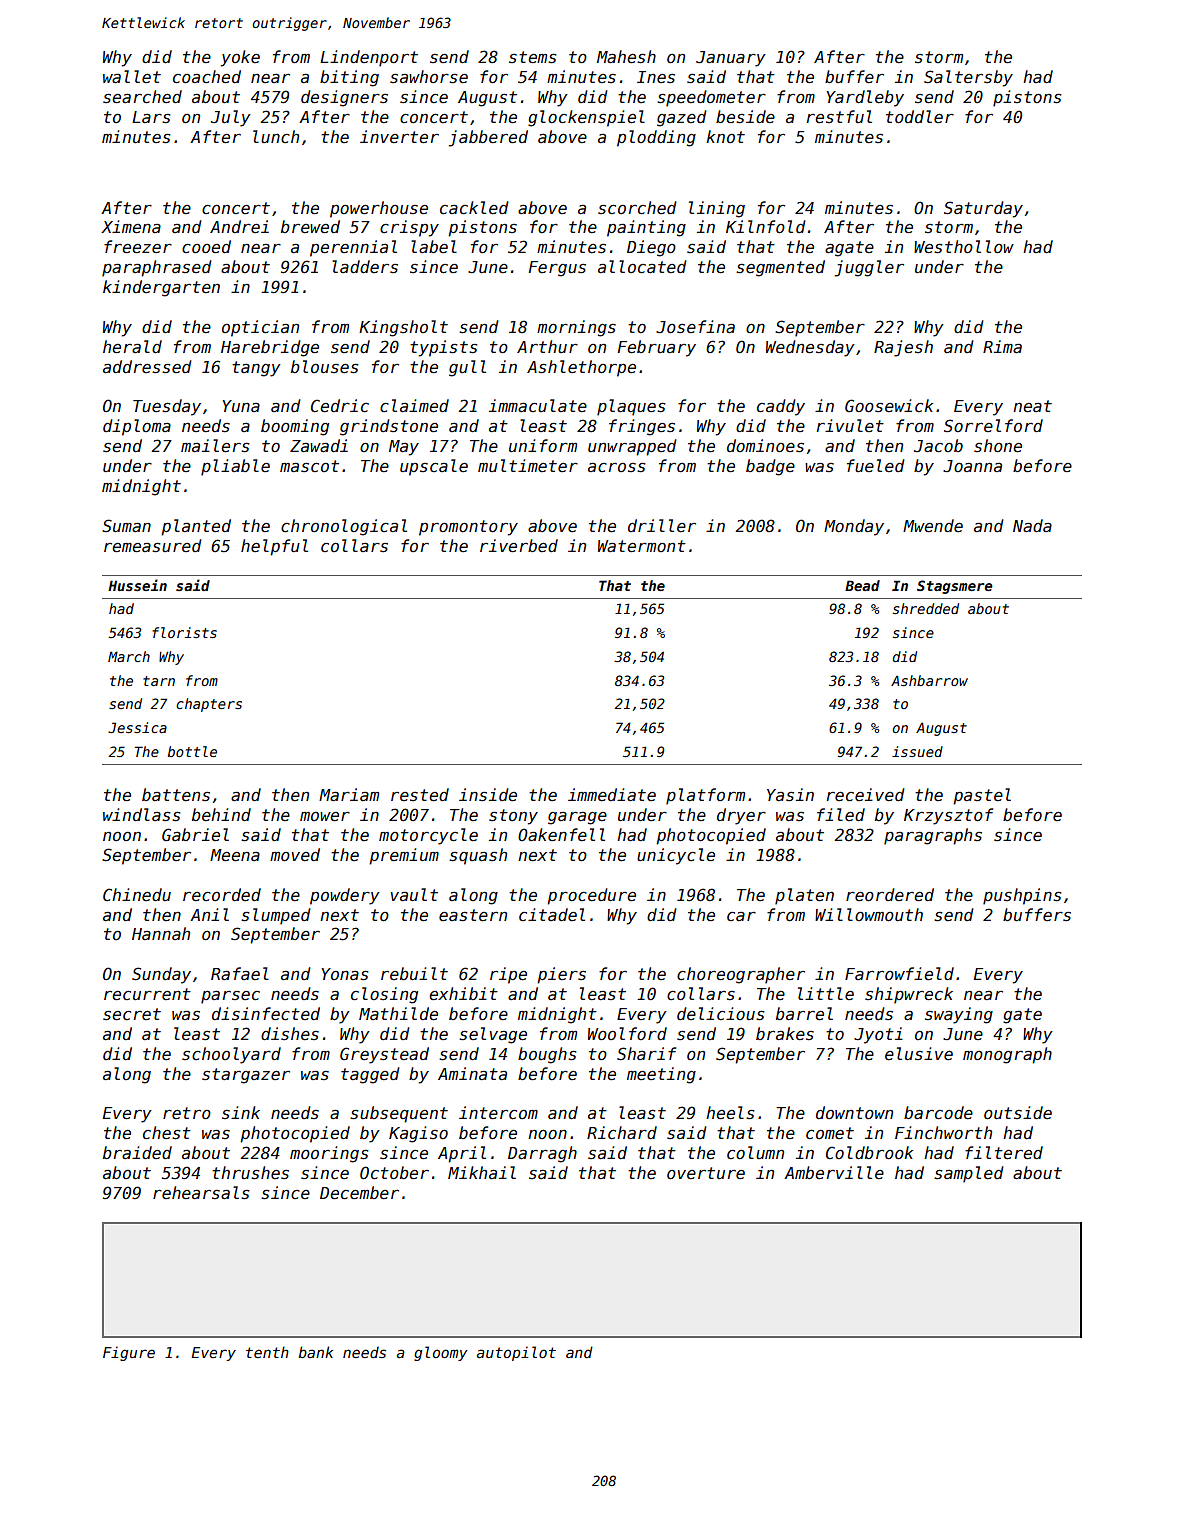  Describe the element at coordinates (441, 1353) in the document. I see `gloomy` at that location.
